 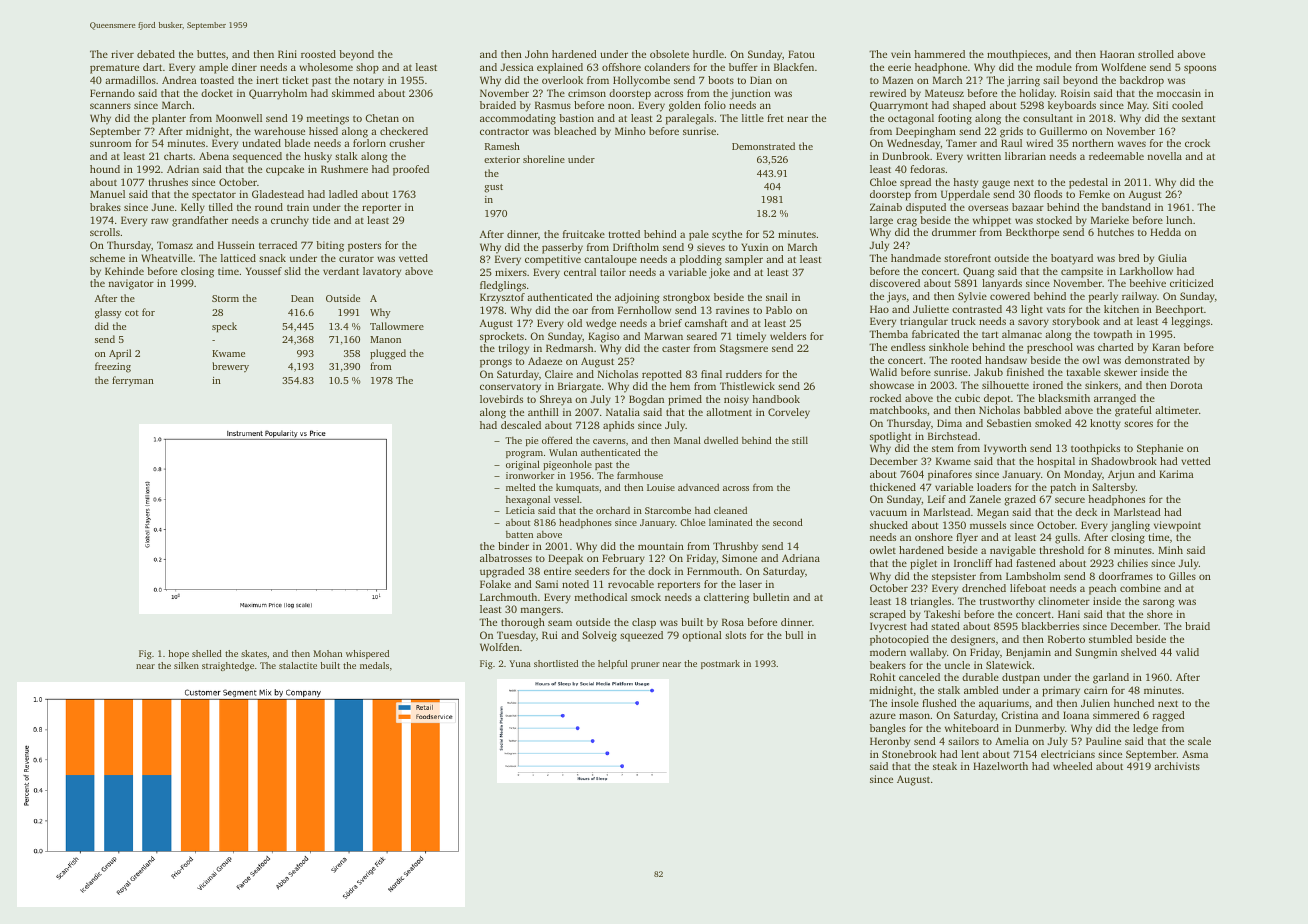 I want to click on medals, so click(x=374, y=665).
